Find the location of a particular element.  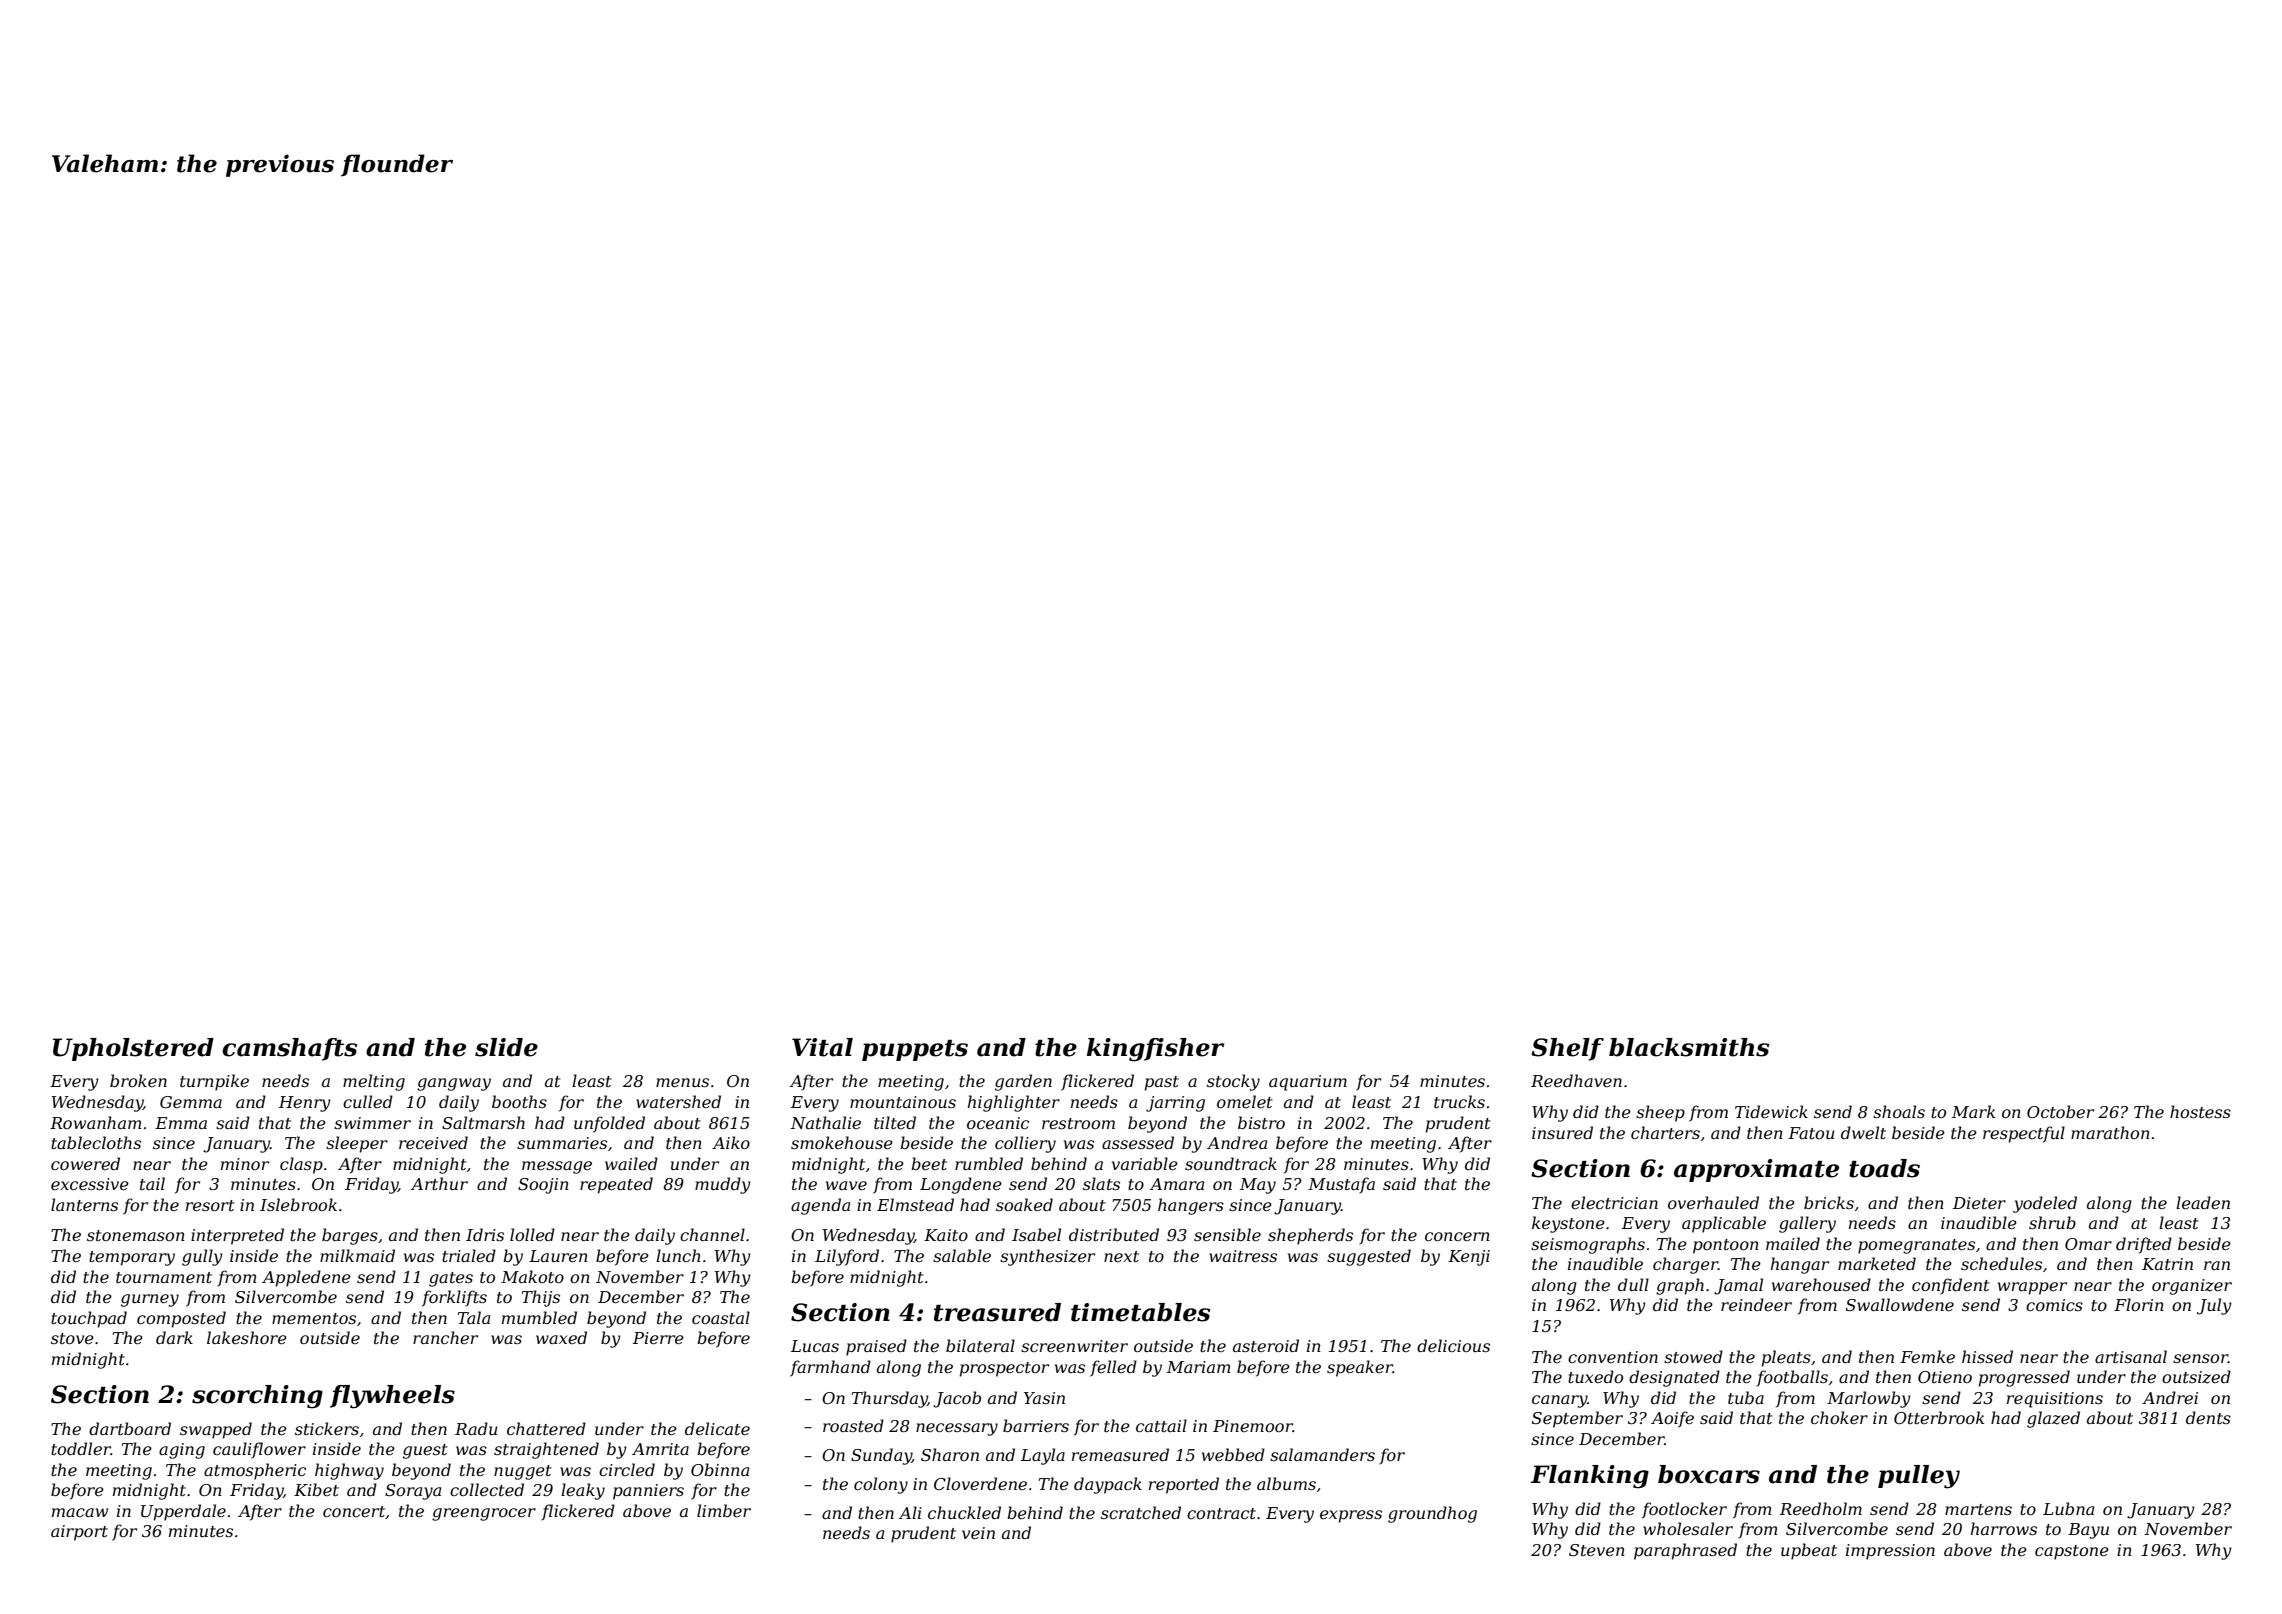

pleats is located at coordinates (1786, 1358).
